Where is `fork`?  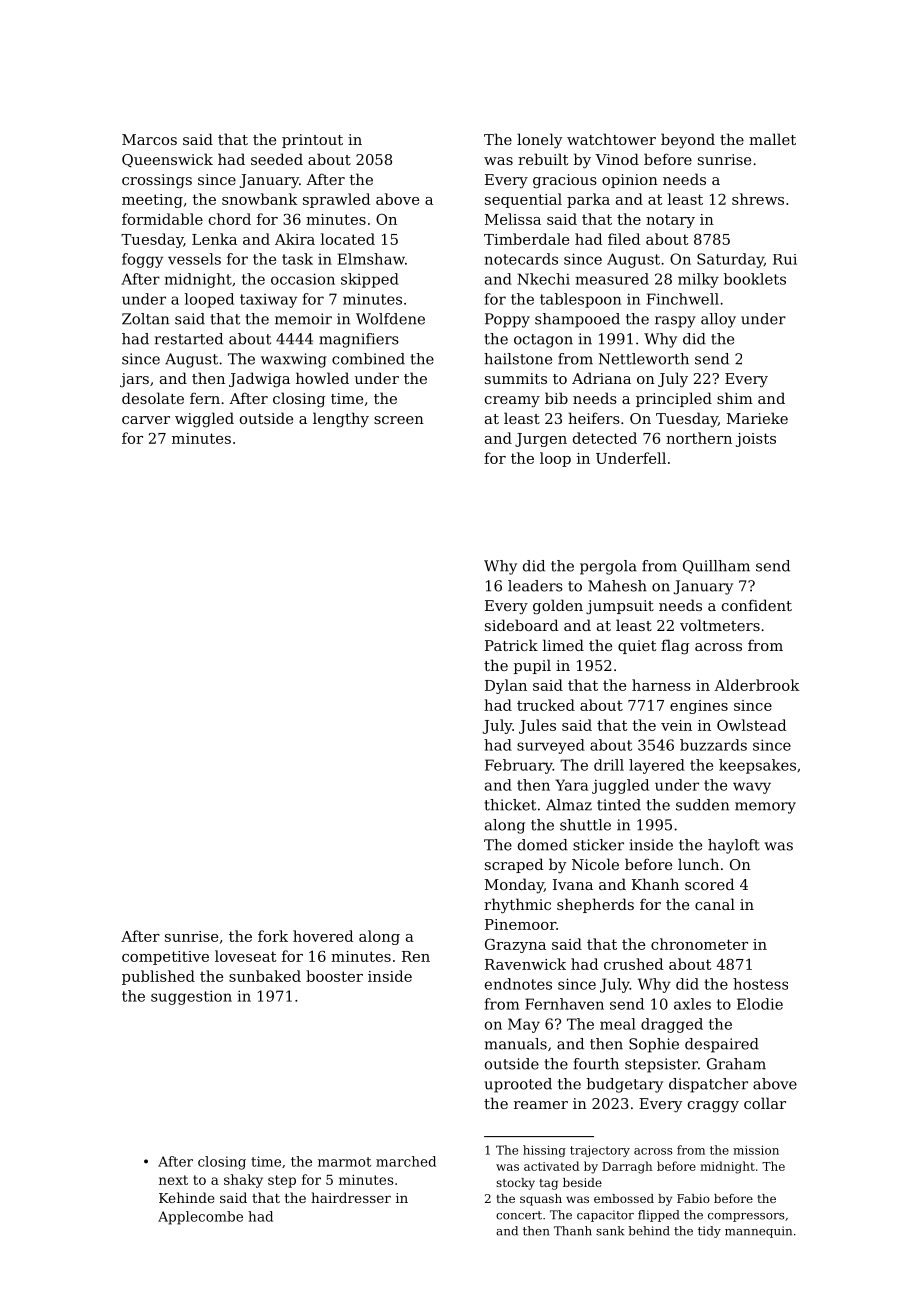
fork is located at coordinates (273, 936).
